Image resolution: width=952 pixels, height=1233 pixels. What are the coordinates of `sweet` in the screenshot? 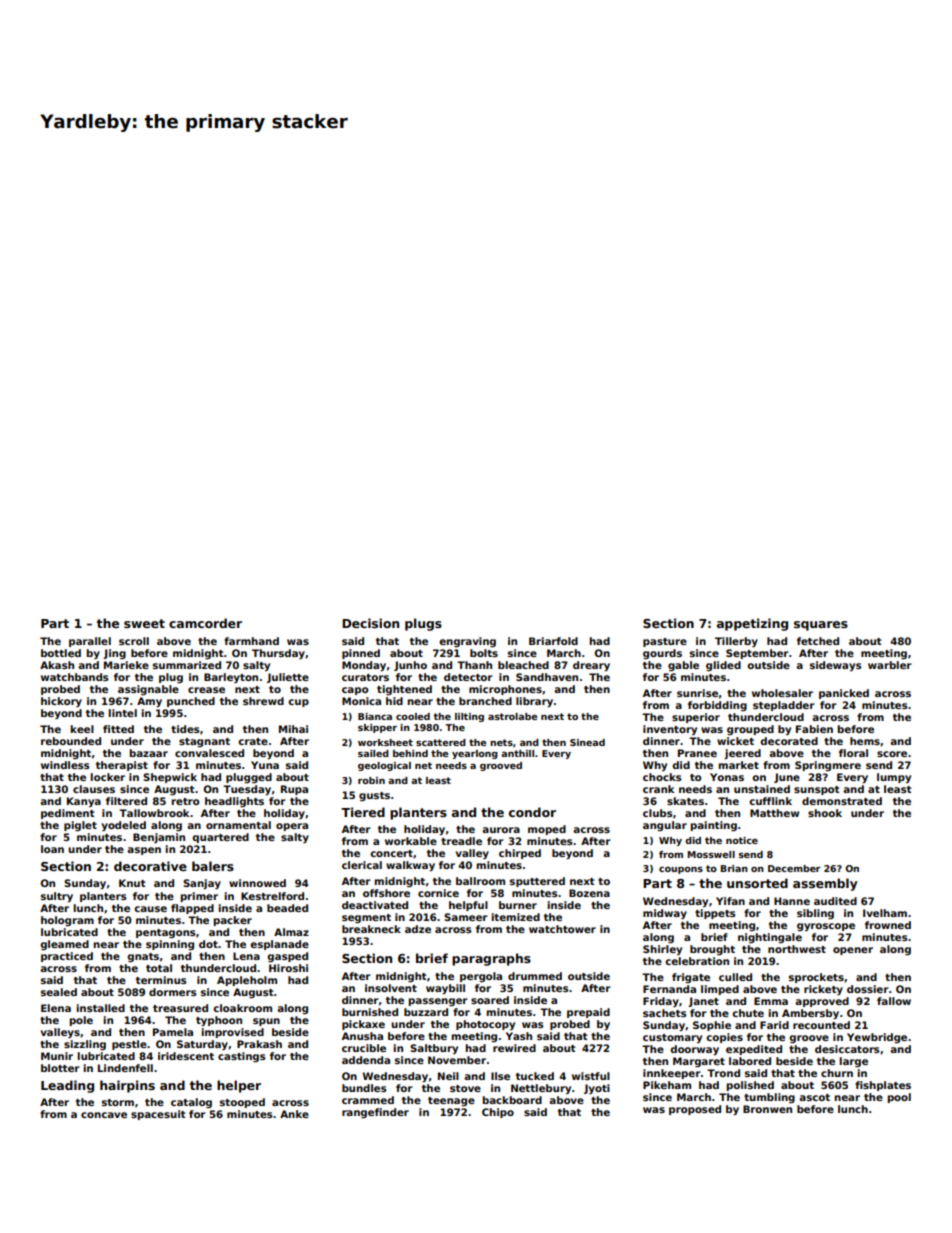 It's located at (144, 623).
